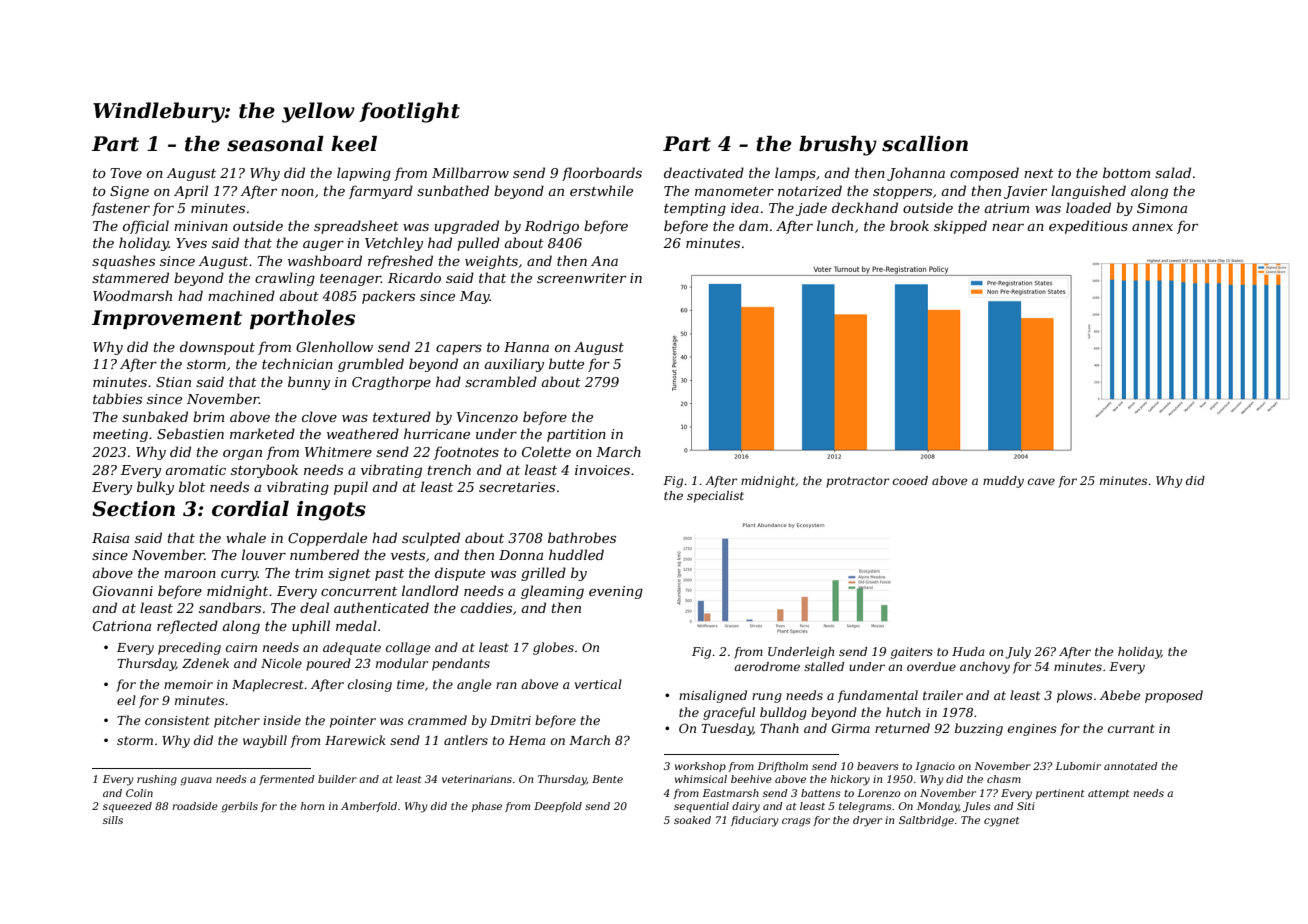 The width and height of the screenshot is (1308, 924). Describe the element at coordinates (173, 382) in the screenshot. I see `Stian` at that location.
